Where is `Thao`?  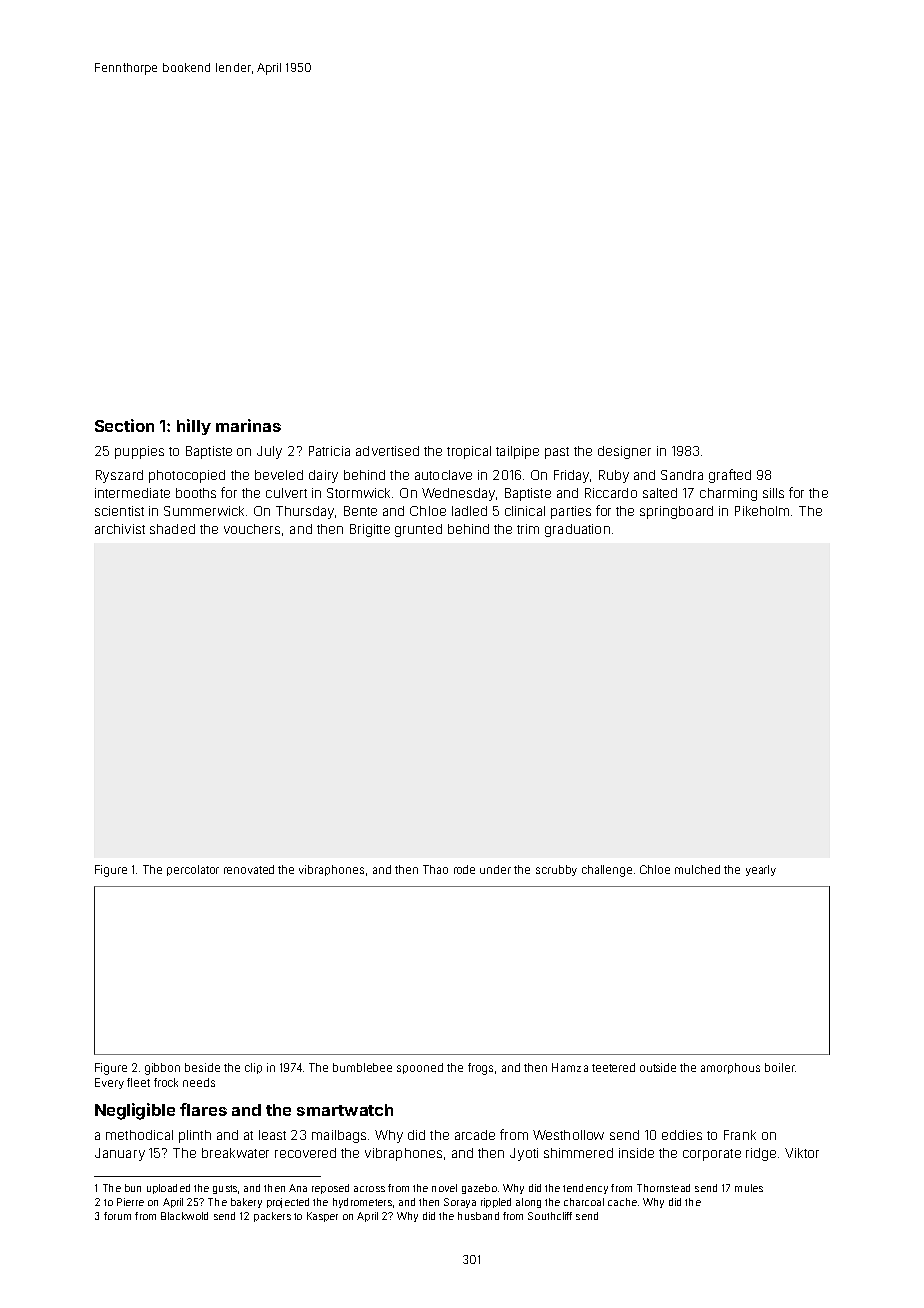
Thao is located at coordinates (435, 869).
